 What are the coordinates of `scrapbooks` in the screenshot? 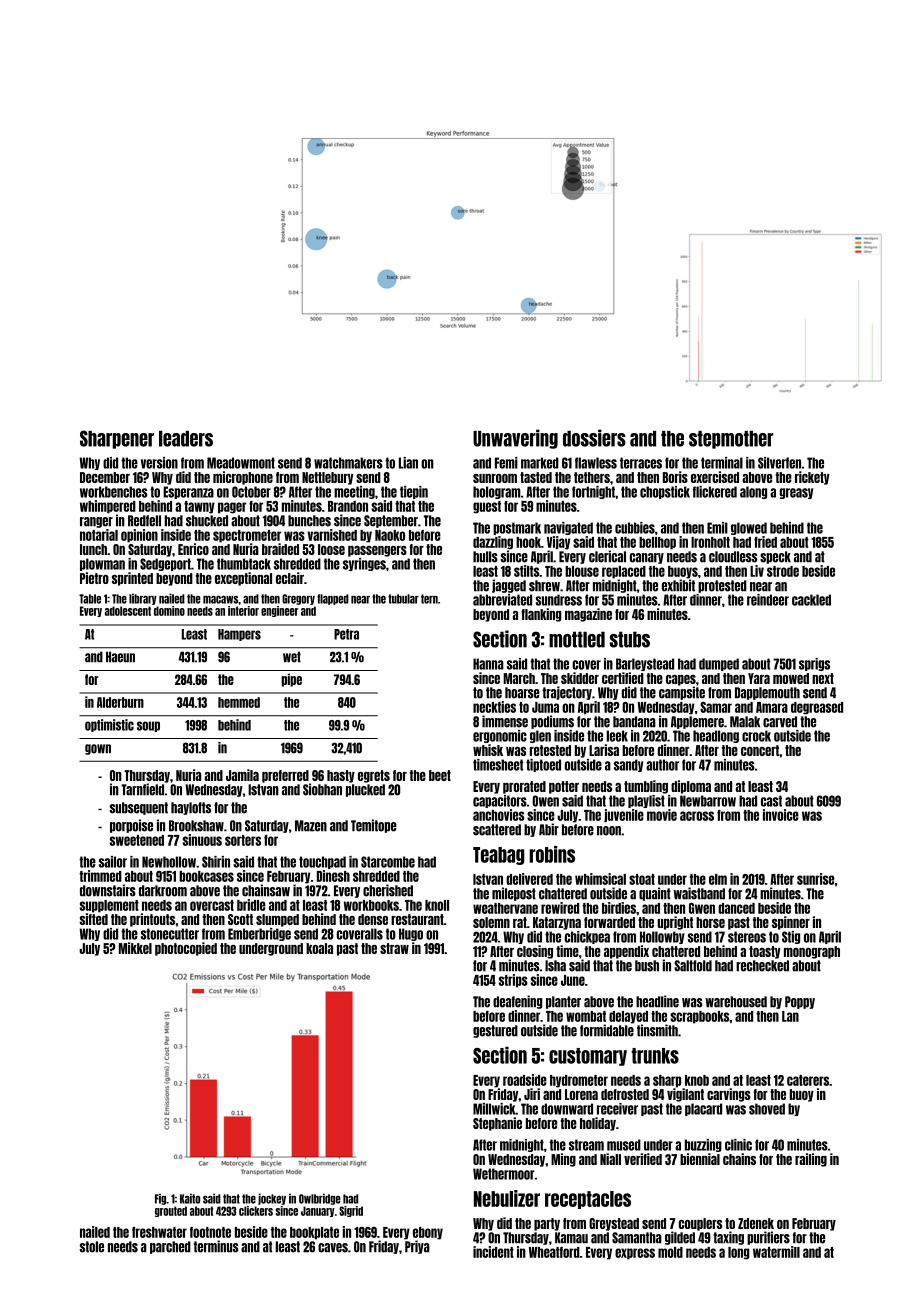 It's located at (700, 1017).
